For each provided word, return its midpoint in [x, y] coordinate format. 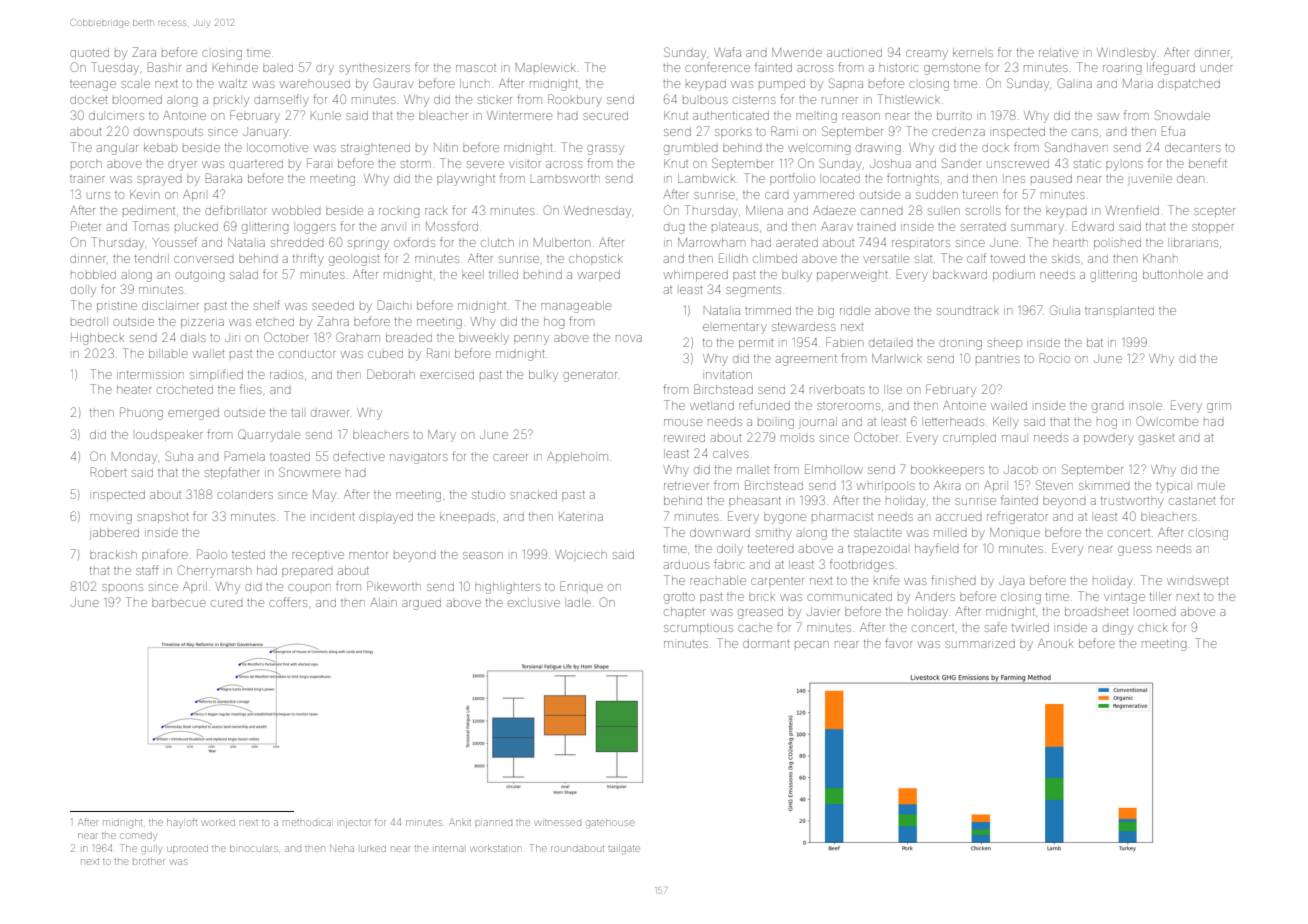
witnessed [558, 823]
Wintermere [519, 115]
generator [590, 376]
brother [149, 861]
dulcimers [116, 115]
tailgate [624, 848]
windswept [1197, 581]
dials [193, 338]
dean [1190, 178]
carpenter [777, 581]
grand [1108, 408]
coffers [288, 602]
